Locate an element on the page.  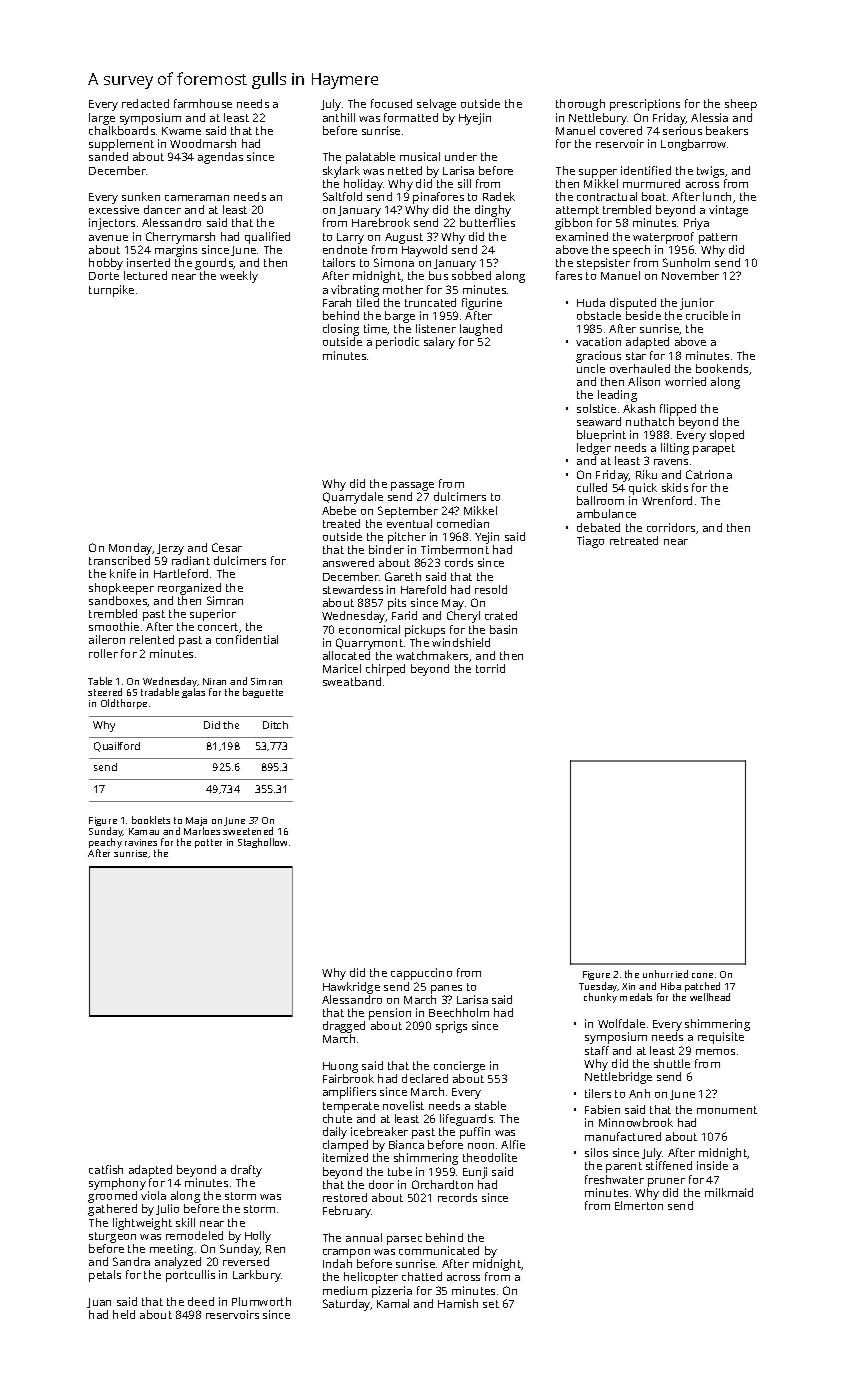
baguette is located at coordinates (263, 693).
